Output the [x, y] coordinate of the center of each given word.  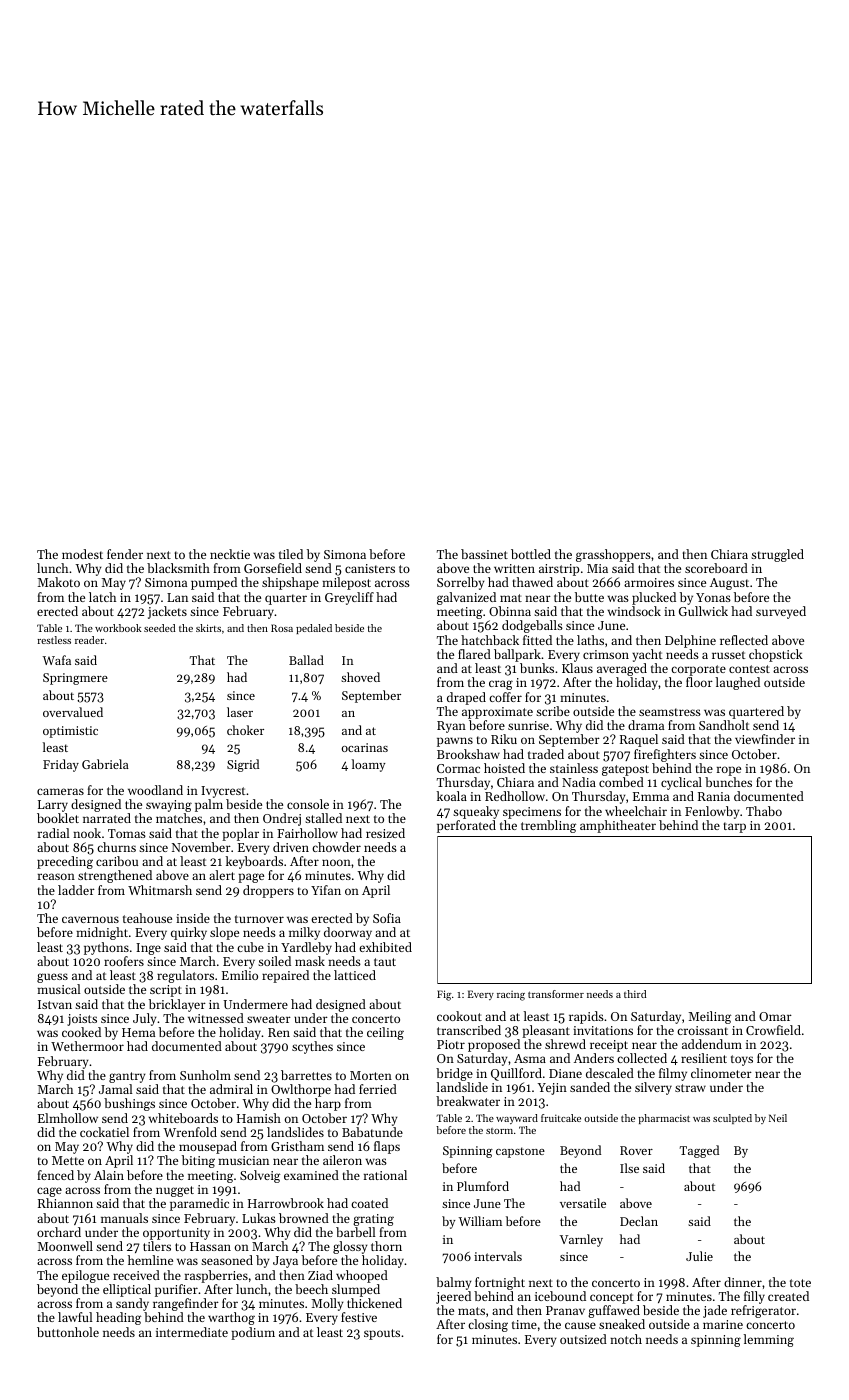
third [635, 994]
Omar [775, 1016]
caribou [117, 861]
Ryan [451, 727]
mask [310, 961]
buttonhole [68, 1332]
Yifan [326, 890]
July [144, 1019]
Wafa [56, 660]
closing [488, 1325]
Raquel [639, 740]
